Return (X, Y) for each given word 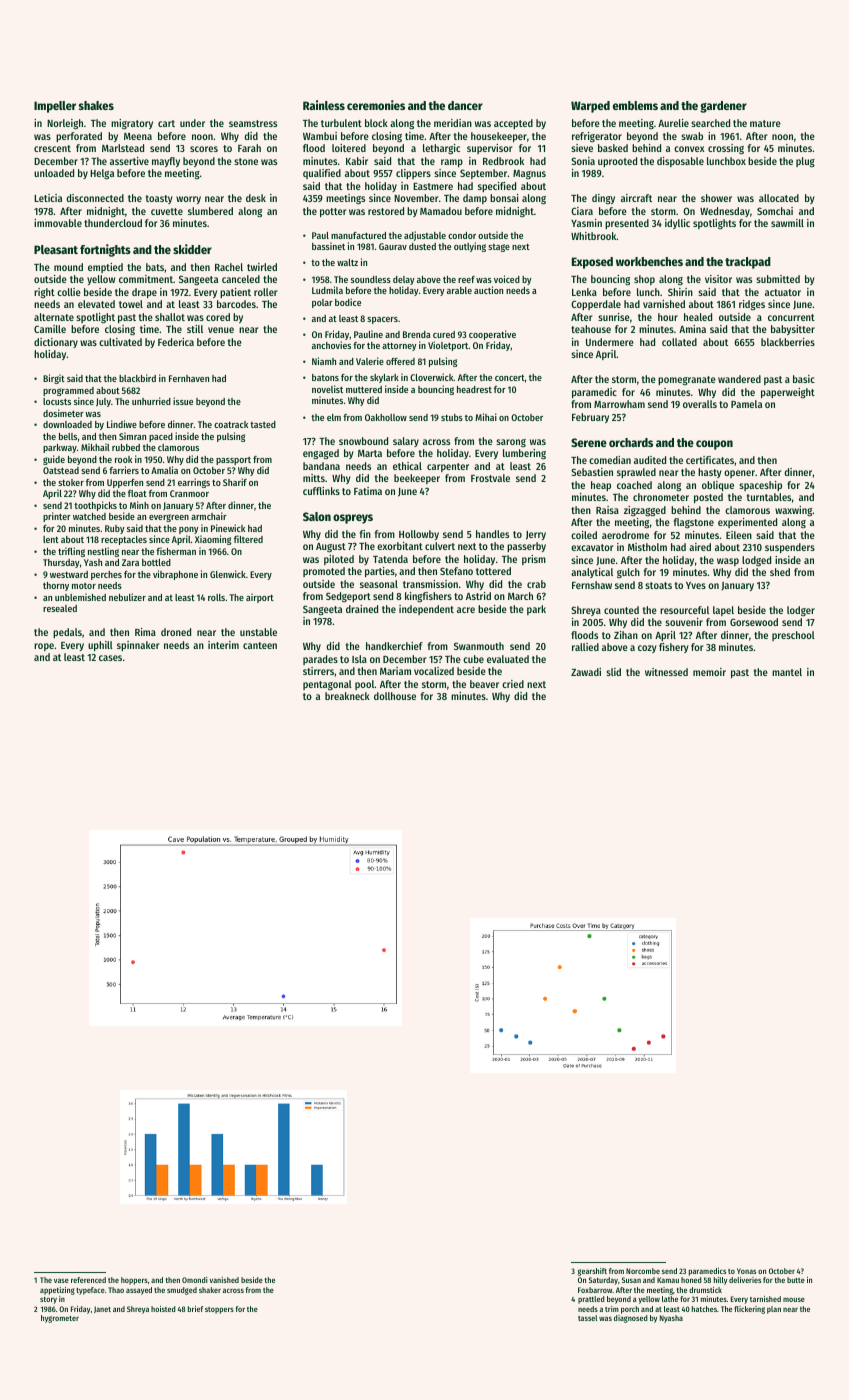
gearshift (592, 1272)
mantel (787, 672)
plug (805, 162)
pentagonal (327, 685)
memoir (709, 672)
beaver (484, 684)
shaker (210, 1290)
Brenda (417, 334)
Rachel (229, 267)
